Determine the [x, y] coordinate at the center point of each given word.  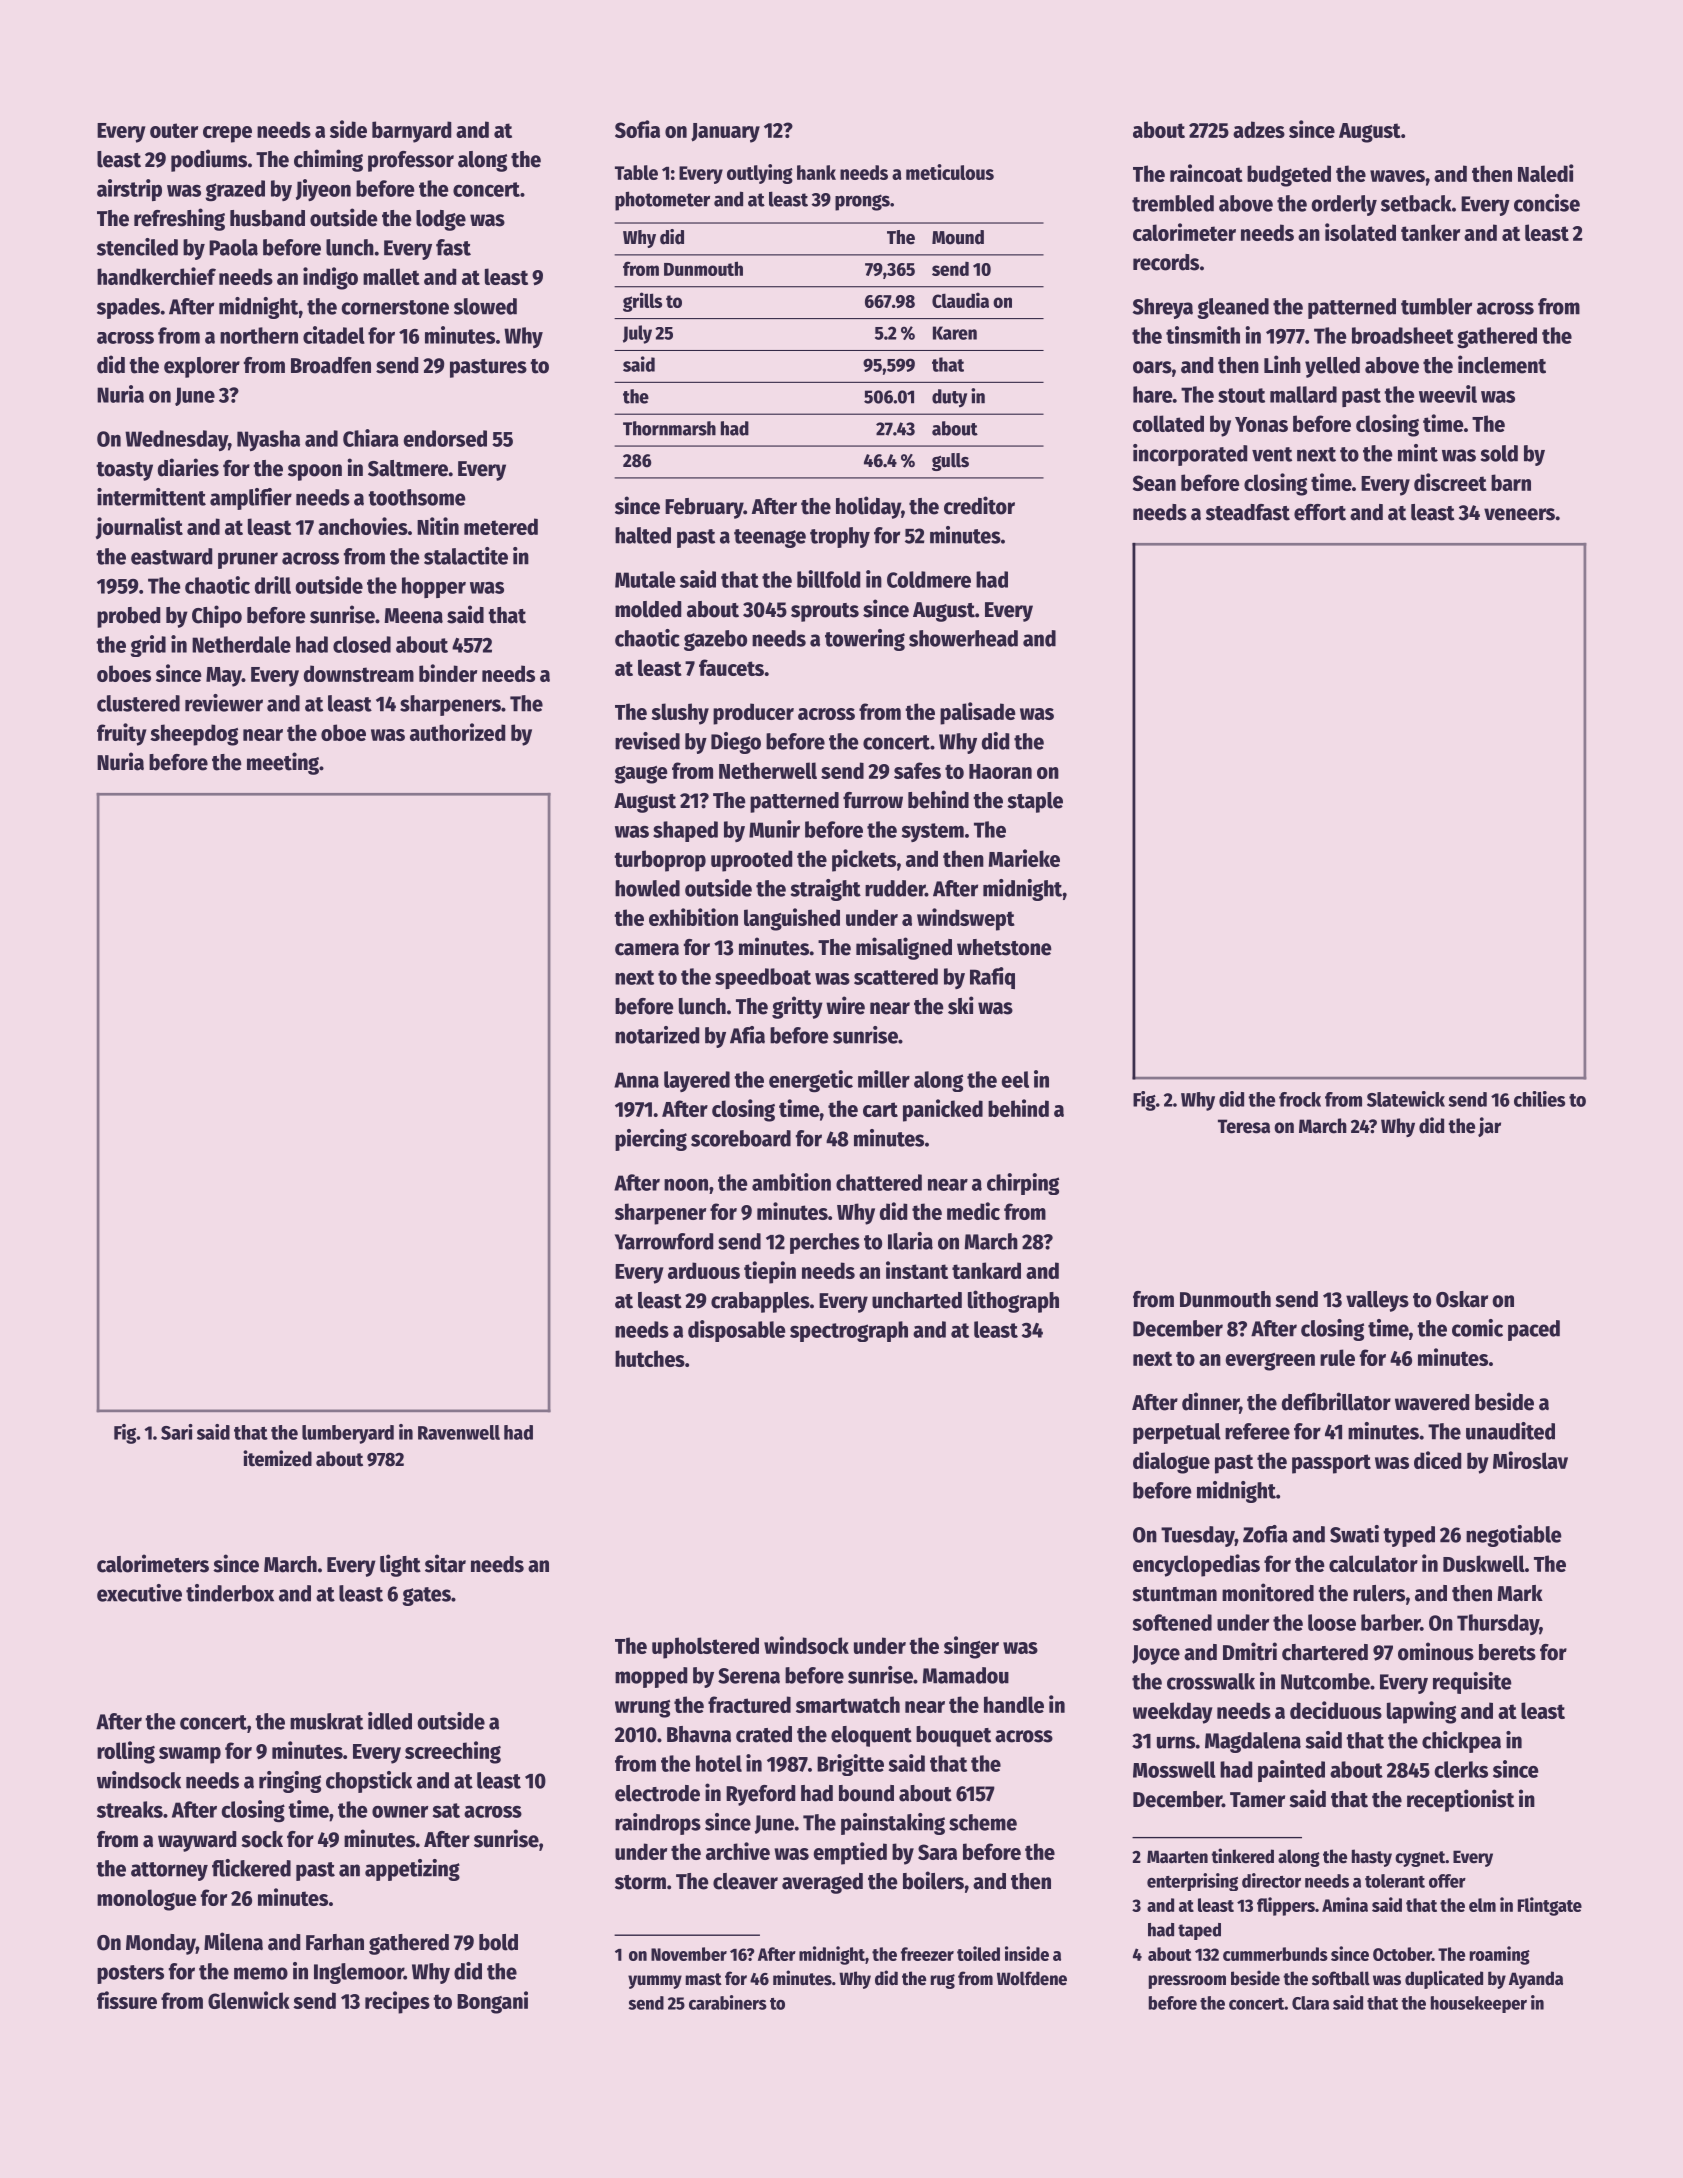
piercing [651, 1140]
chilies [1539, 1099]
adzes [1259, 129]
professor [411, 161]
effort [1320, 512]
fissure [127, 2000]
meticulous [950, 172]
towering [865, 640]
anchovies [363, 526]
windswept [966, 919]
